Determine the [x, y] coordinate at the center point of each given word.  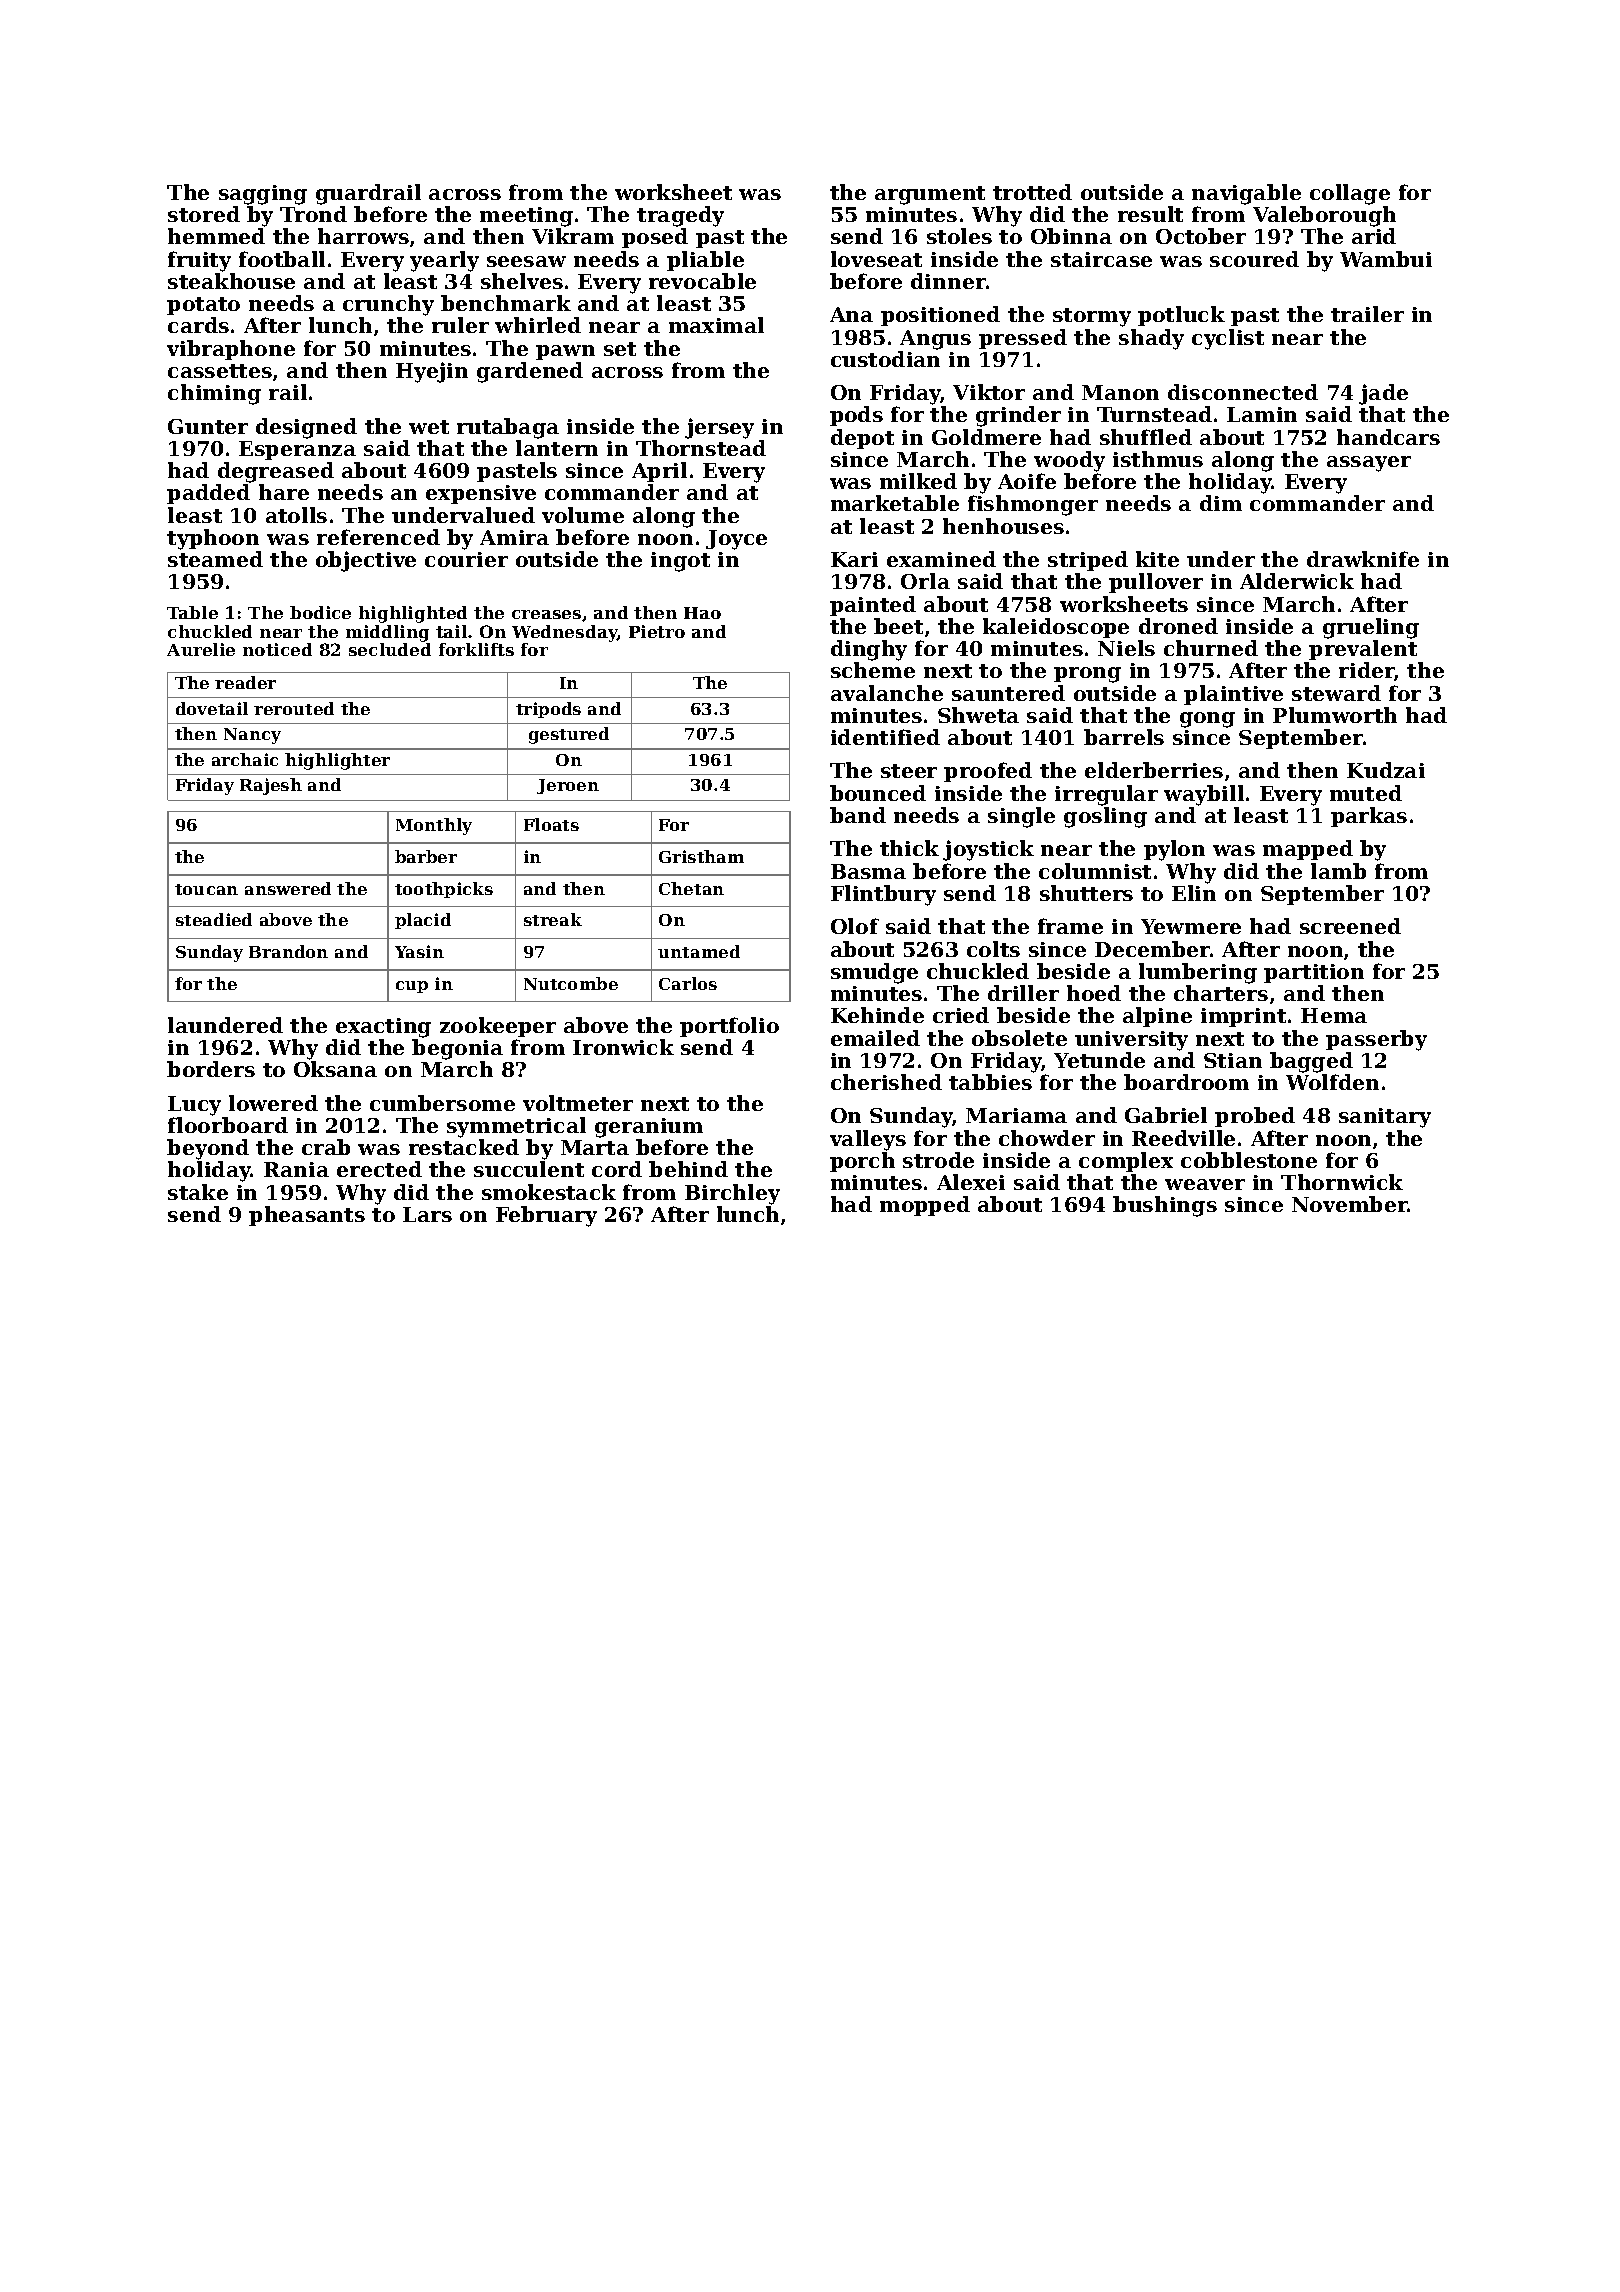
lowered [273, 1103]
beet [898, 626]
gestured [569, 735]
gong [1207, 720]
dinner [948, 281]
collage [1350, 194]
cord [617, 1169]
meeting [526, 217]
